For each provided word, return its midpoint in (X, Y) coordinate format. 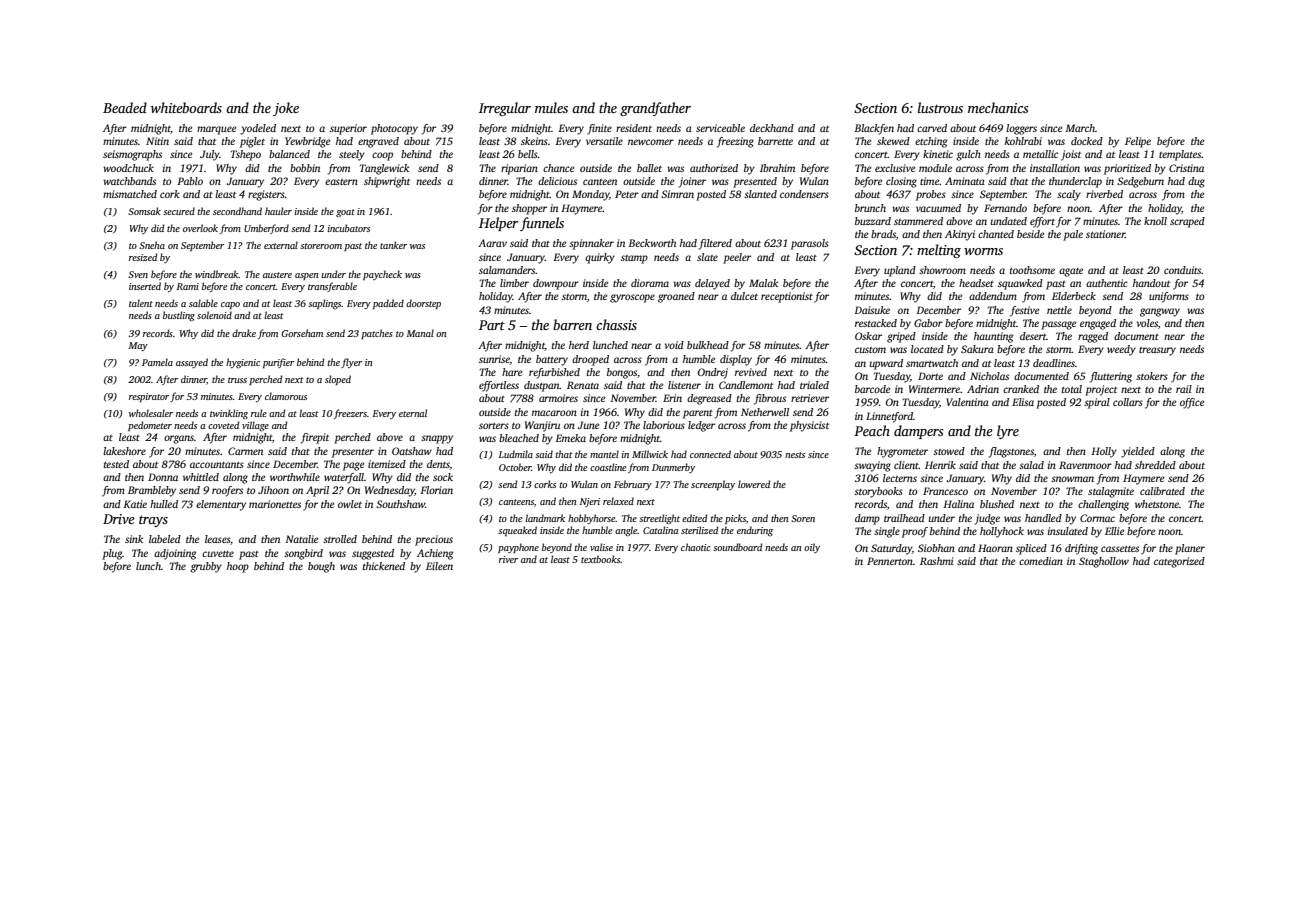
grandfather (655, 109)
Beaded (125, 107)
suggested (373, 554)
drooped (590, 360)
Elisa (1023, 402)
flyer (351, 363)
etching (931, 142)
